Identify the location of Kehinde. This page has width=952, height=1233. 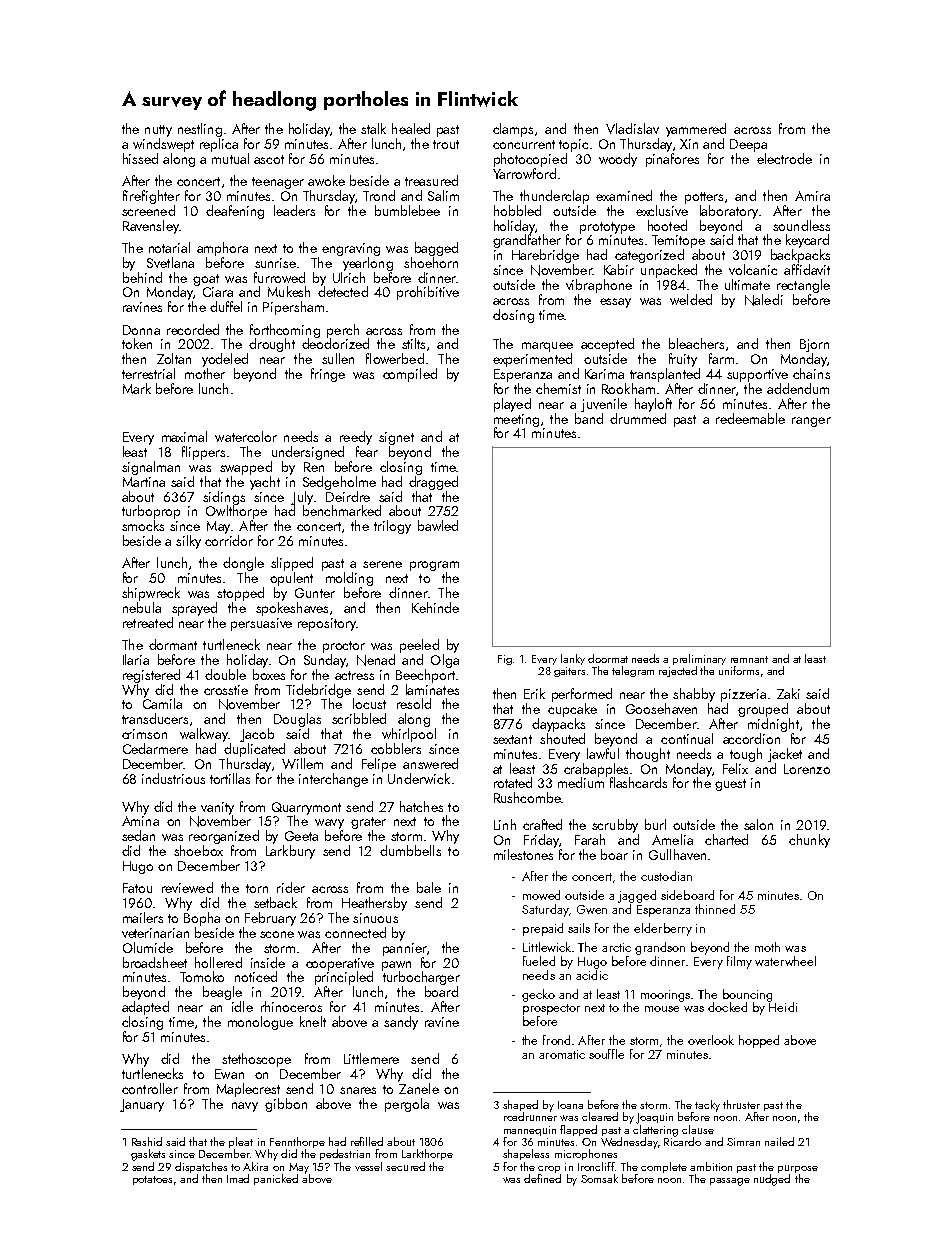
(435, 607).
